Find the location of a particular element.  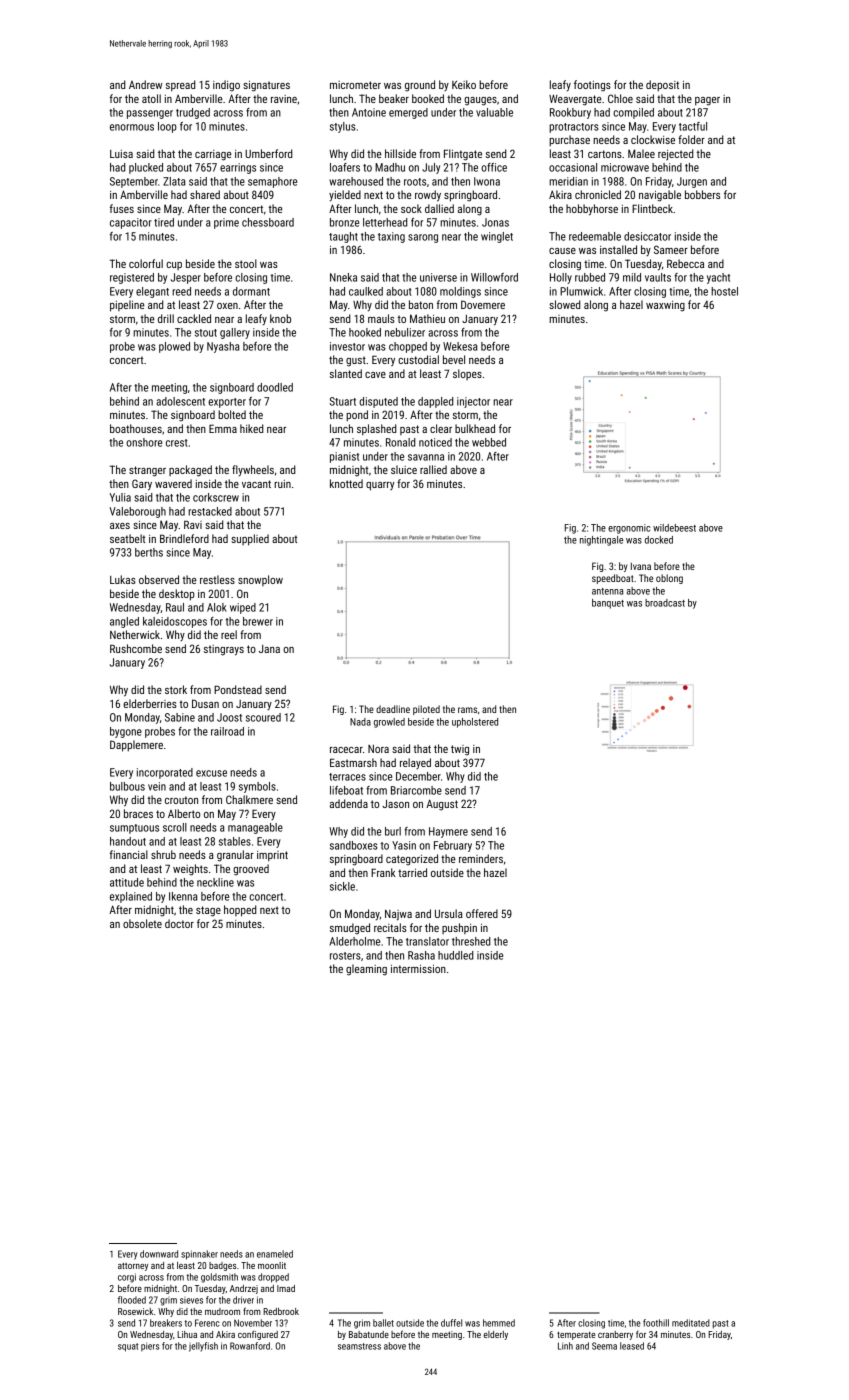

broadcast is located at coordinates (665, 603).
